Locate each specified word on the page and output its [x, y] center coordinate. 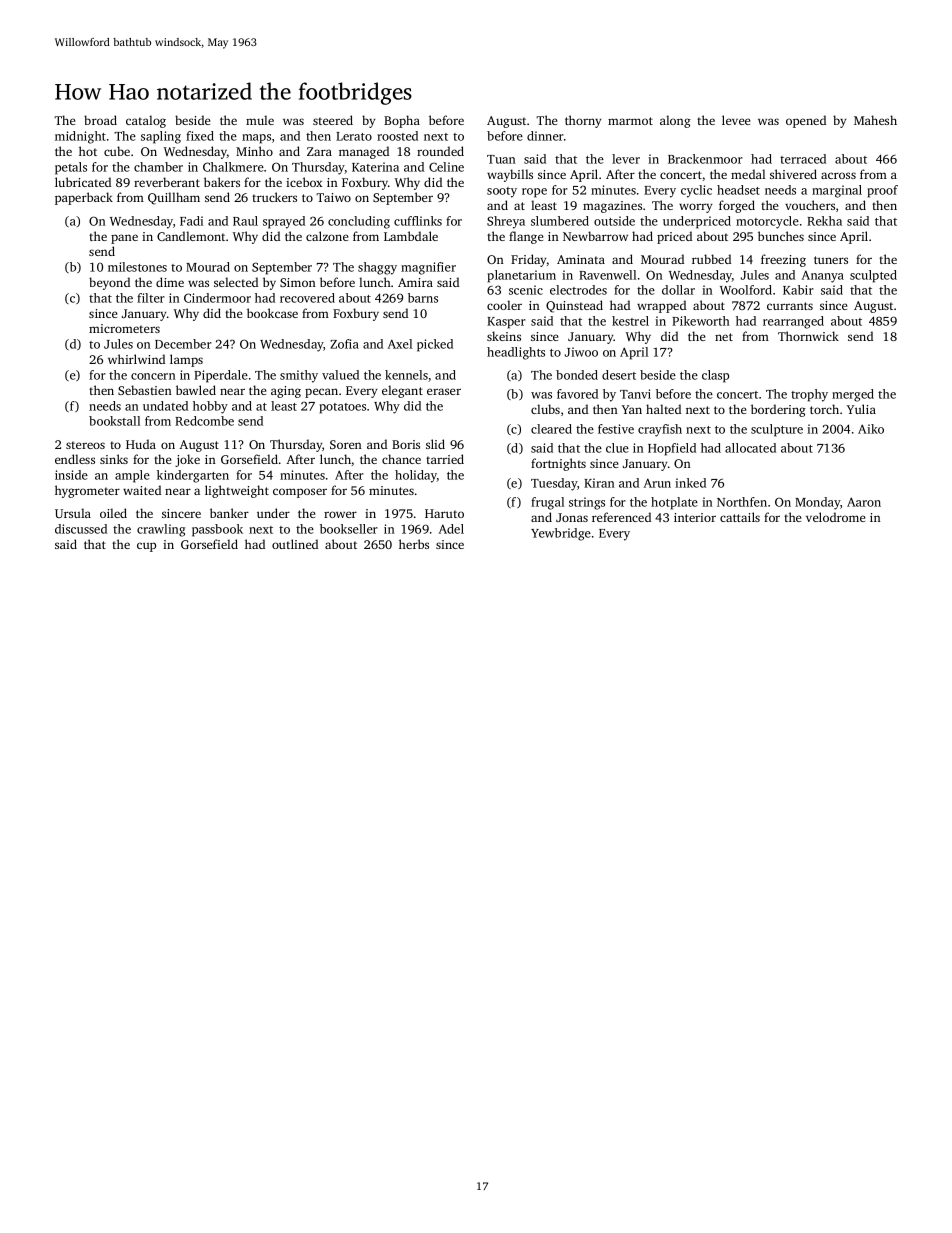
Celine [446, 167]
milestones [137, 267]
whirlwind [136, 359]
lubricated [83, 182]
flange [526, 237]
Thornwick [808, 336]
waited [142, 490]
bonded [577, 375]
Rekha [824, 221]
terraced [803, 159]
